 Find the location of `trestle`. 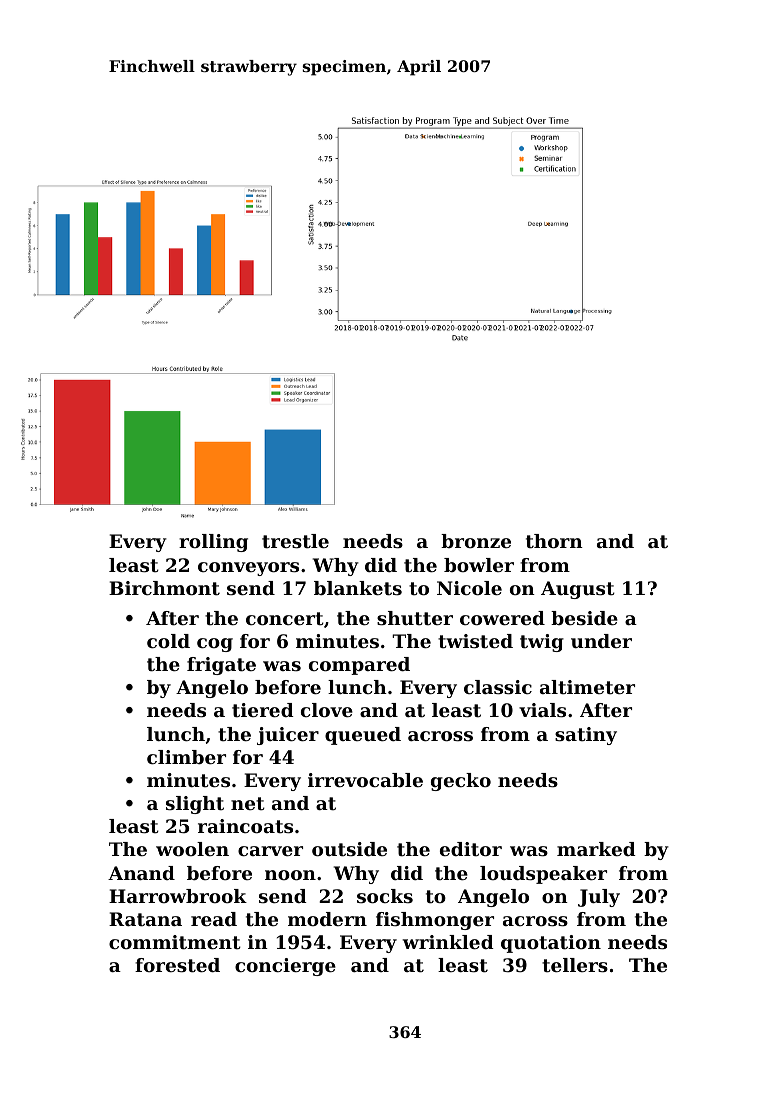

trestle is located at coordinates (295, 541).
